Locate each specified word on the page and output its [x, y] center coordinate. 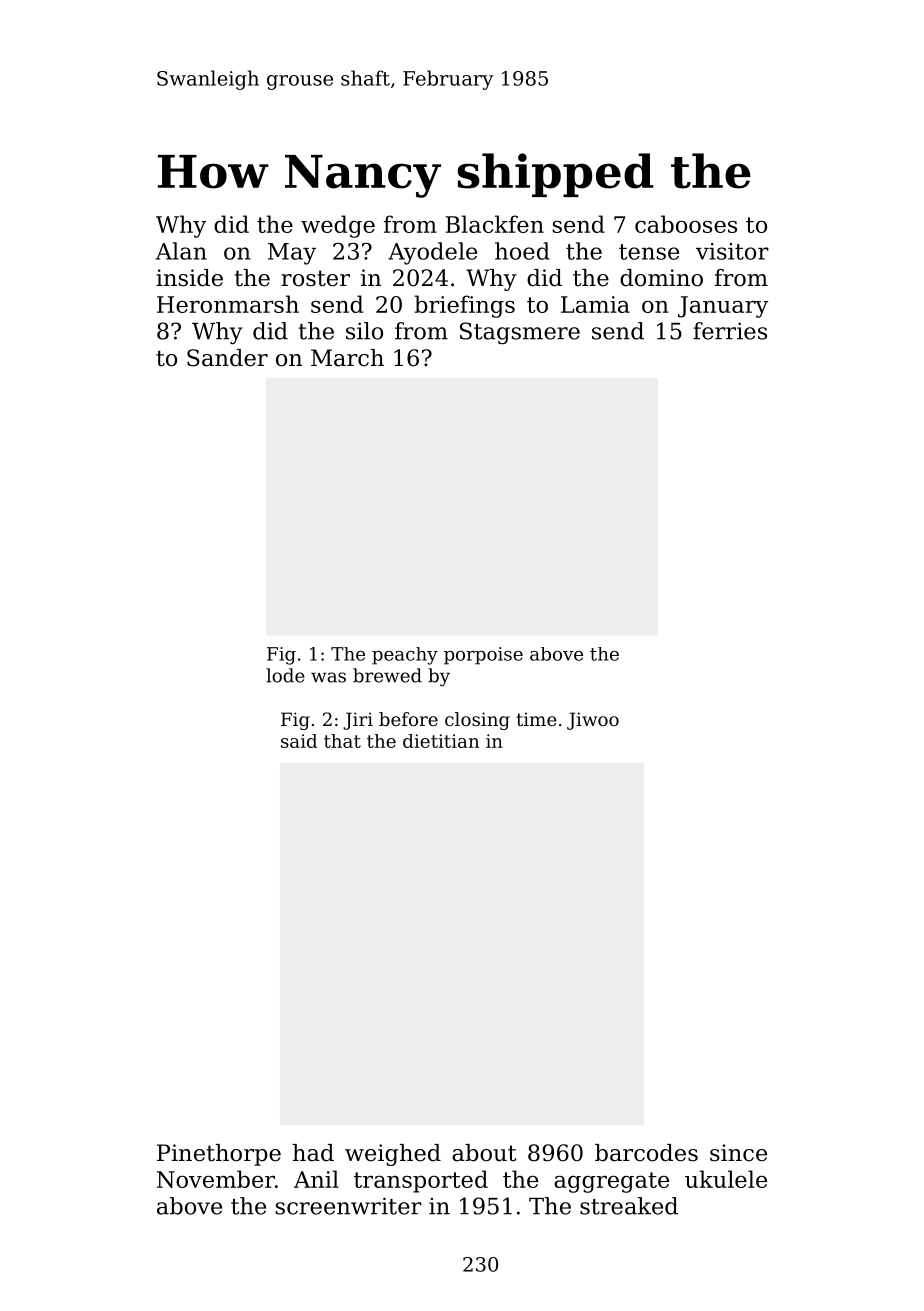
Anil [316, 1179]
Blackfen [495, 224]
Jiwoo [593, 721]
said [299, 741]
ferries [730, 331]
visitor [732, 251]
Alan [181, 251]
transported [421, 1181]
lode [285, 675]
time [537, 719]
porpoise [483, 656]
